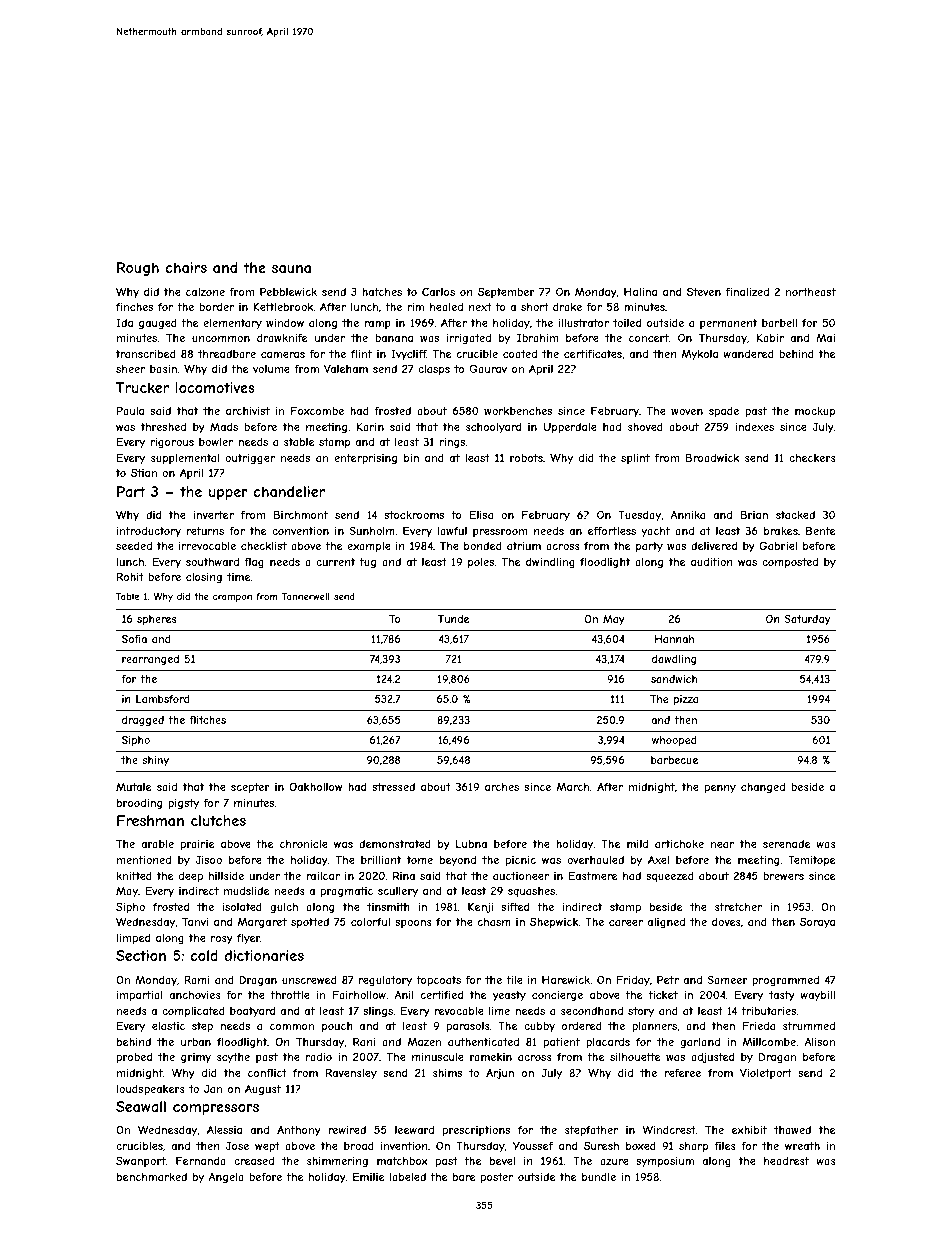  What do you see at coordinates (393, 787) in the page?
I see `stressed` at bounding box center [393, 787].
